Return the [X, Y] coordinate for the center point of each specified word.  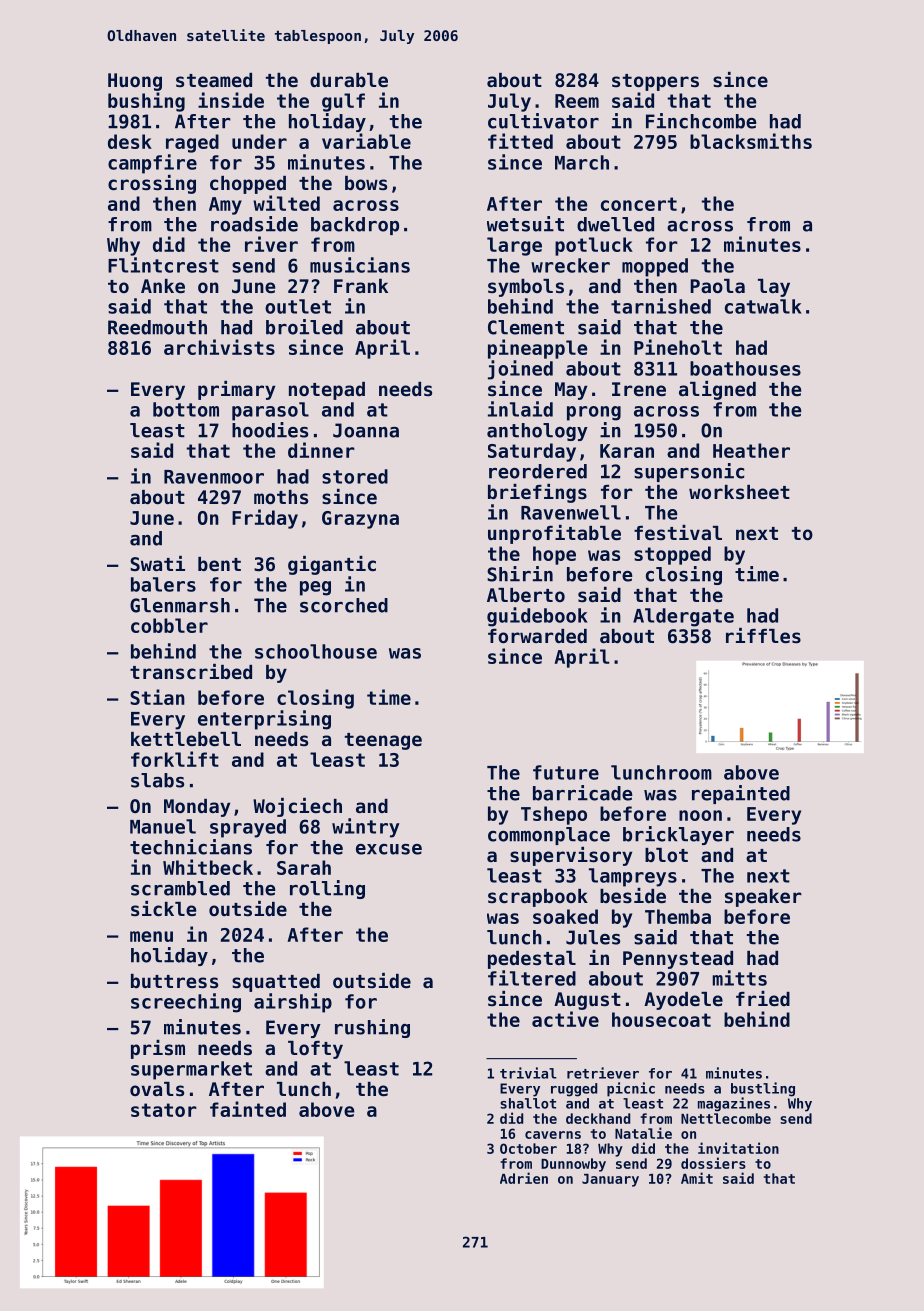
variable [366, 141]
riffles [763, 636]
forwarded [537, 636]
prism [158, 1049]
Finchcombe [701, 121]
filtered [532, 978]
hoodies [270, 430]
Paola [717, 286]
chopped [248, 185]
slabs [157, 780]
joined [520, 370]
